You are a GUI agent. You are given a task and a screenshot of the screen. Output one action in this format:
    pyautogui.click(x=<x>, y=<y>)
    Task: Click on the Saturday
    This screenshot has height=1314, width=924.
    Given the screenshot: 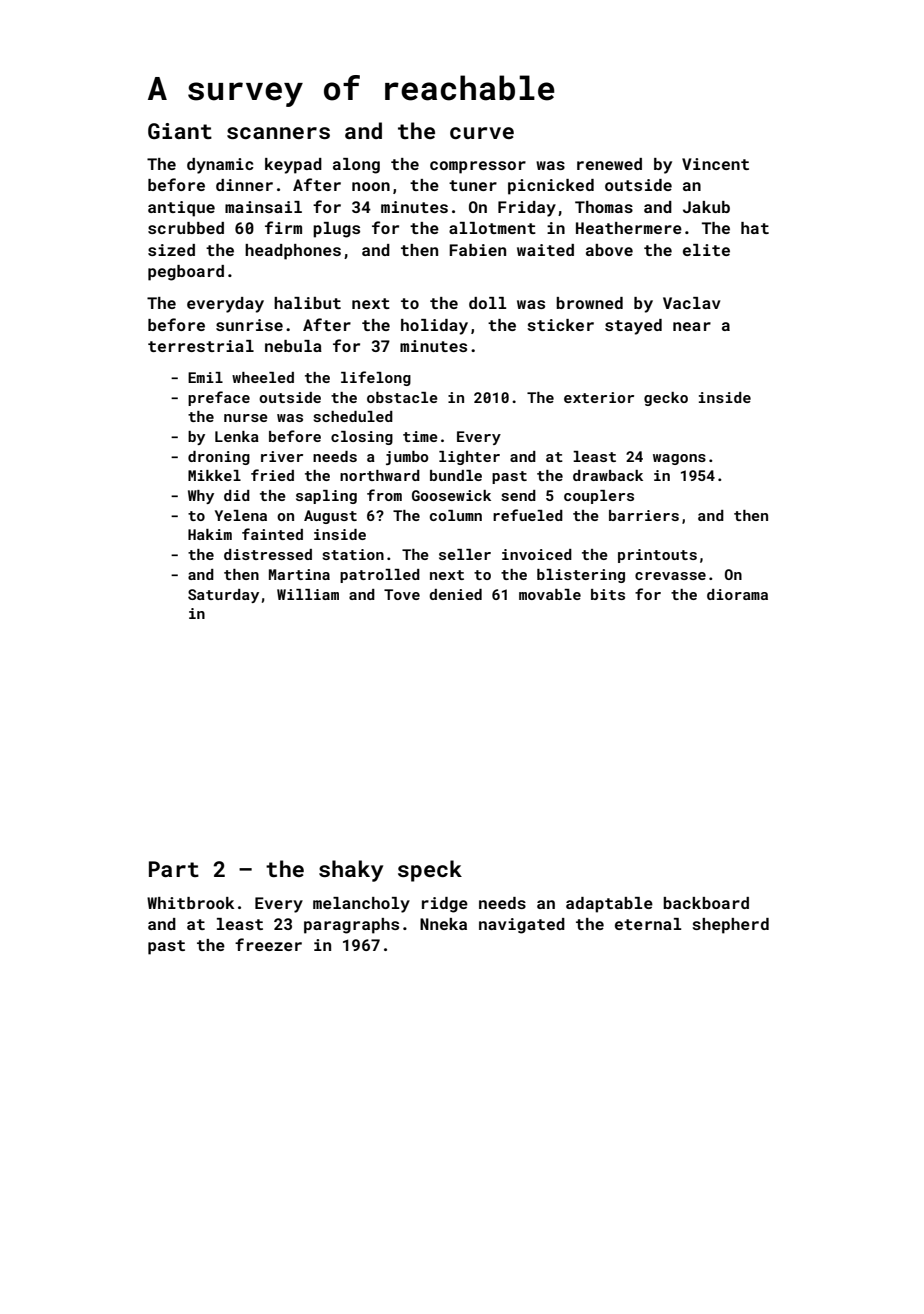 What is the action you would take?
    pyautogui.click(x=223, y=596)
